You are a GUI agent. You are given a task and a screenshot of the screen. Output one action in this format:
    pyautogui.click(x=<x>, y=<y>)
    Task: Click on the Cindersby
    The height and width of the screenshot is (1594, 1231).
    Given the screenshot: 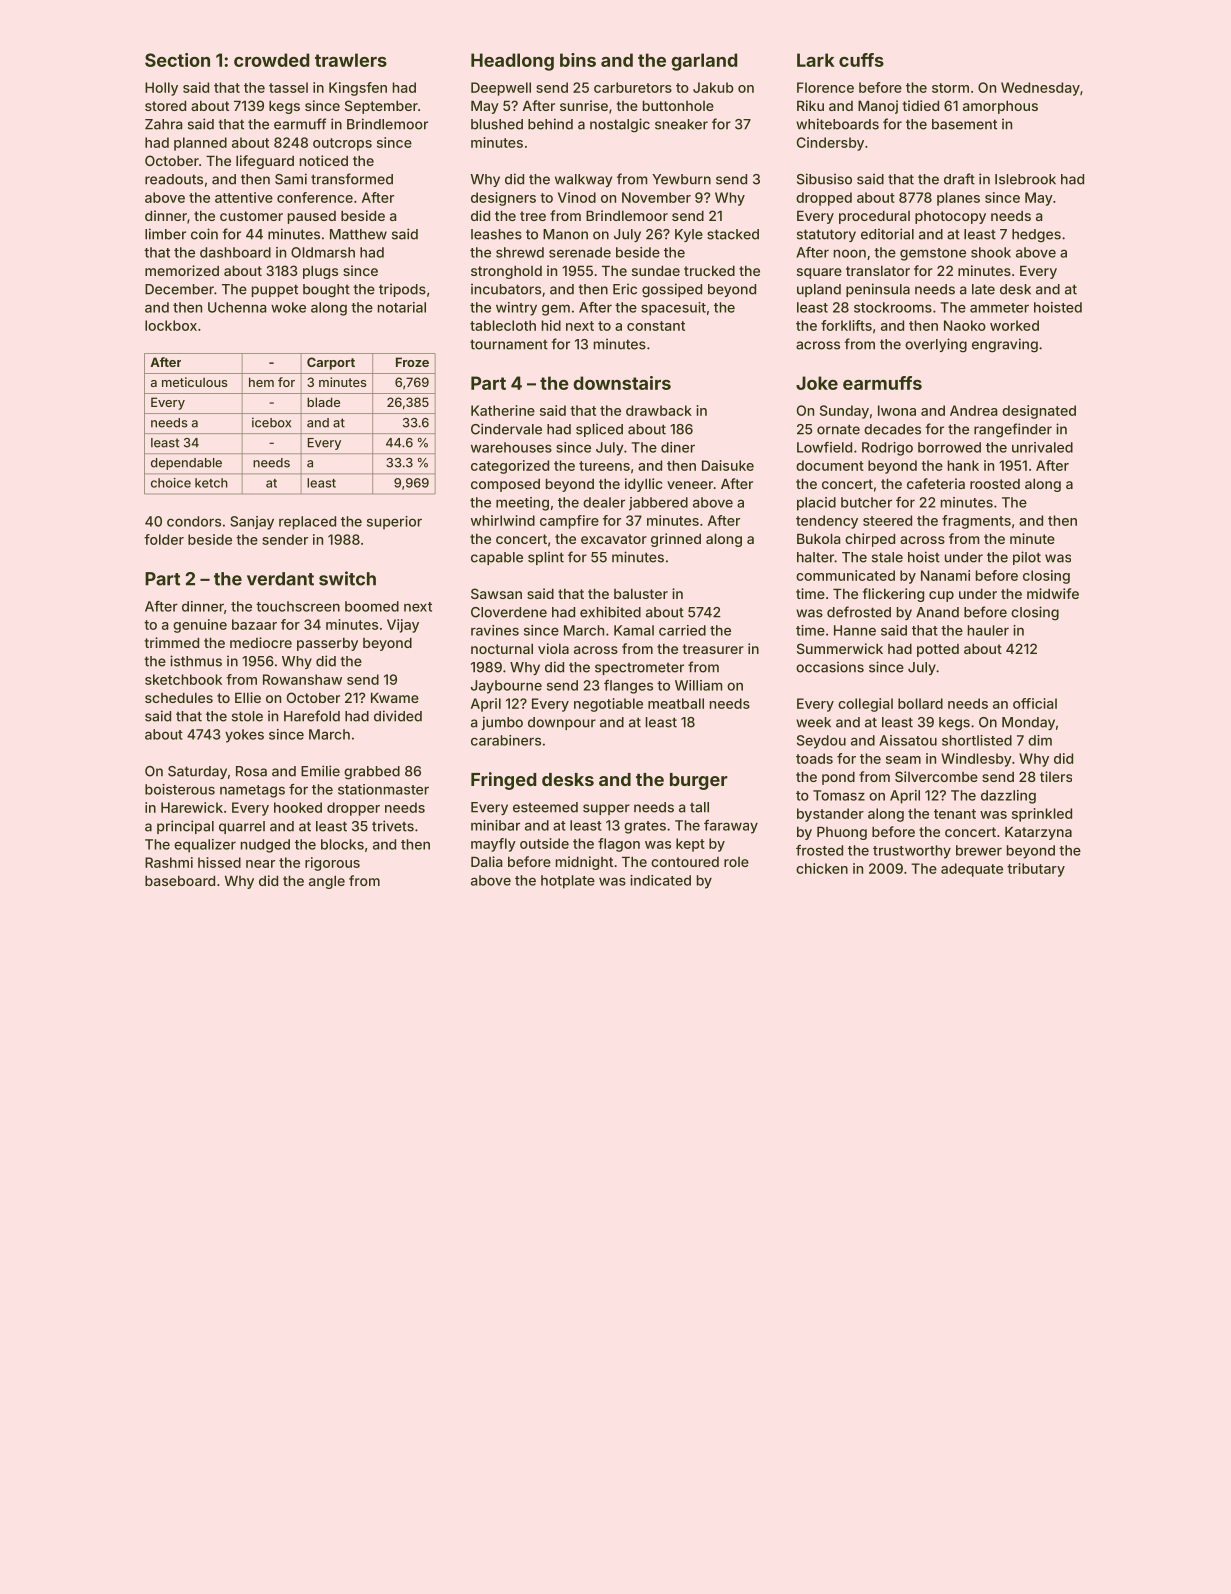 What is the action you would take?
    pyautogui.click(x=830, y=144)
